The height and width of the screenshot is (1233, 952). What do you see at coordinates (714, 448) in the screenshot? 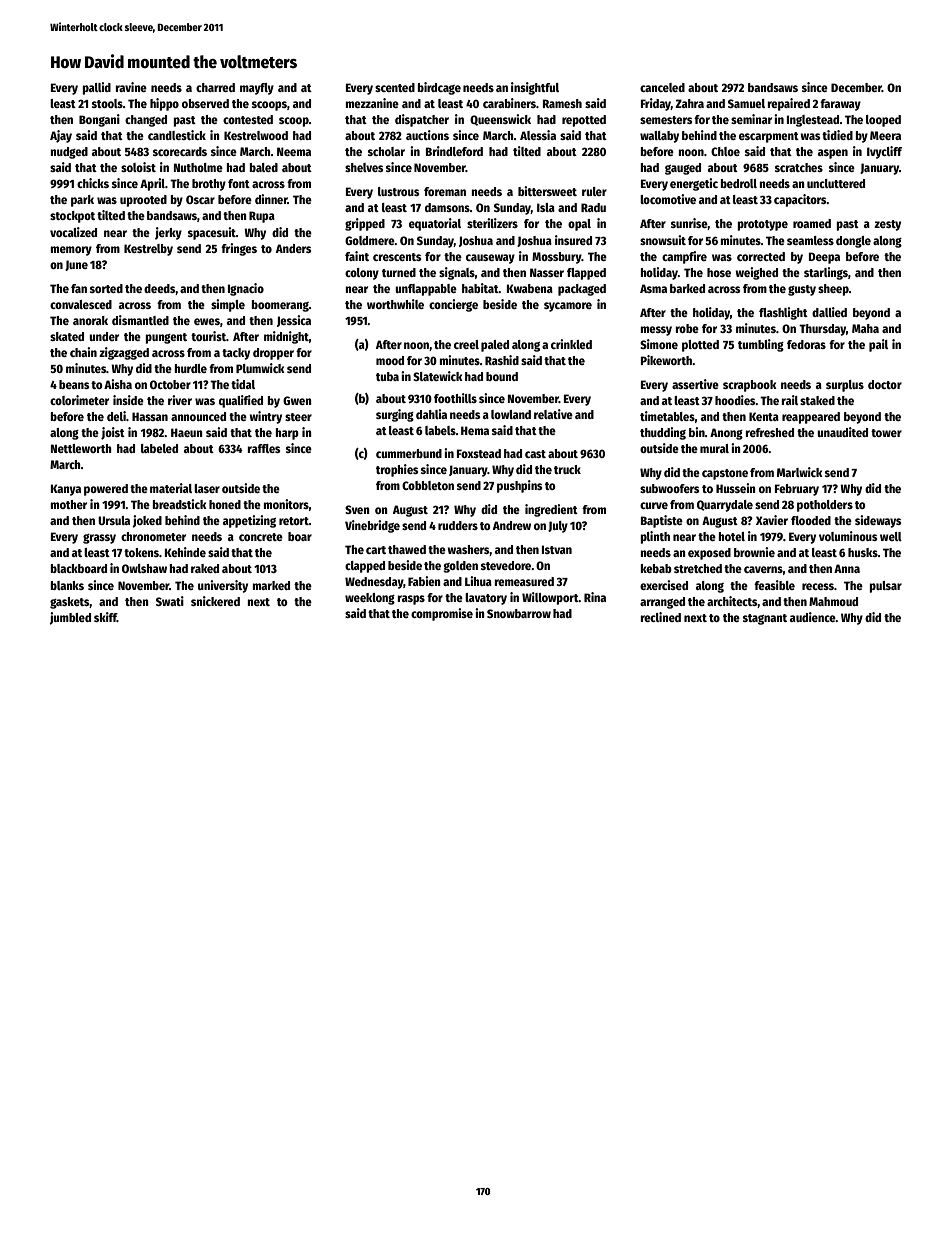
I see `mural` at bounding box center [714, 448].
